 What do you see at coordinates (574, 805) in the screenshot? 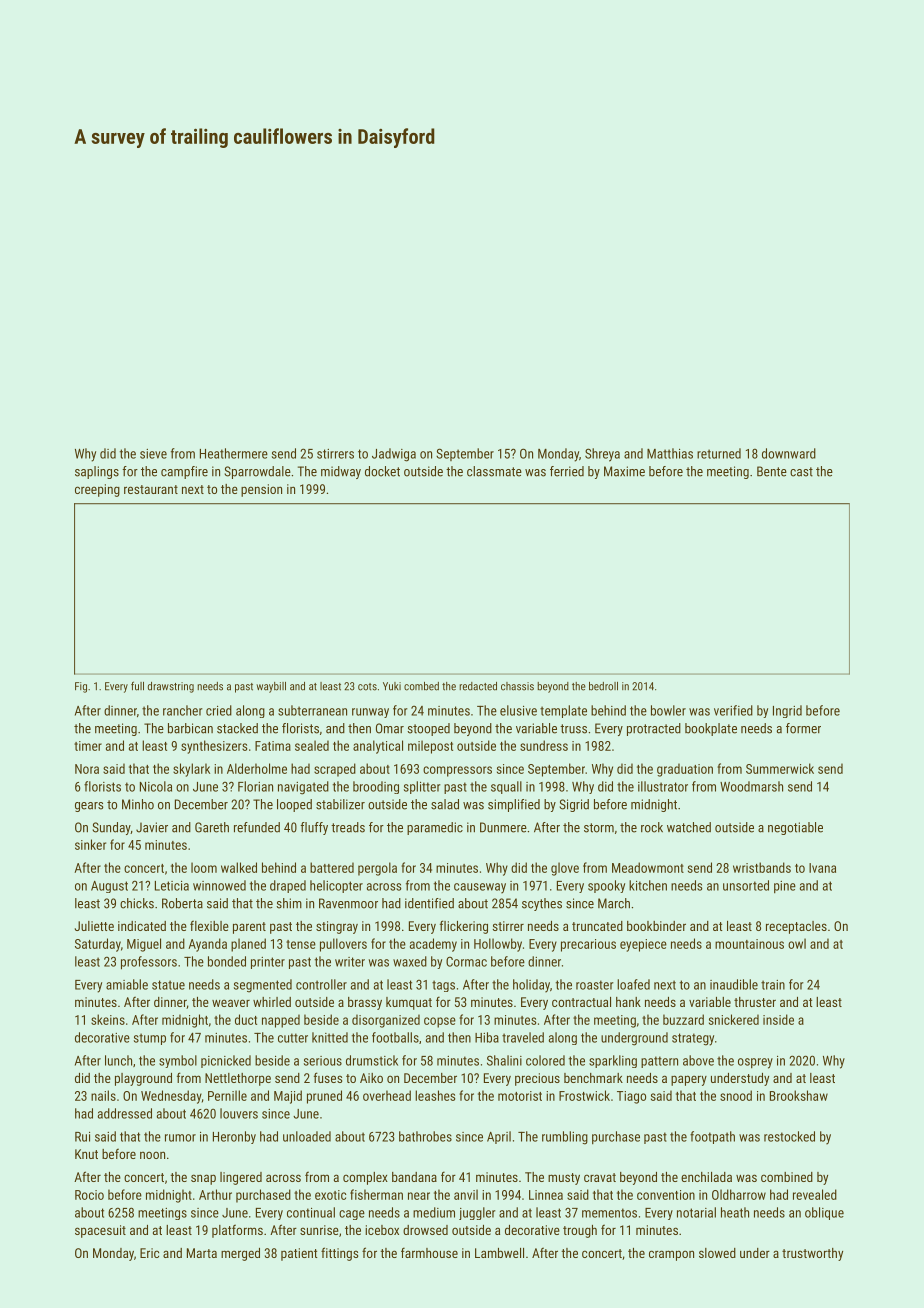
I see `Sigrid` at bounding box center [574, 805].
